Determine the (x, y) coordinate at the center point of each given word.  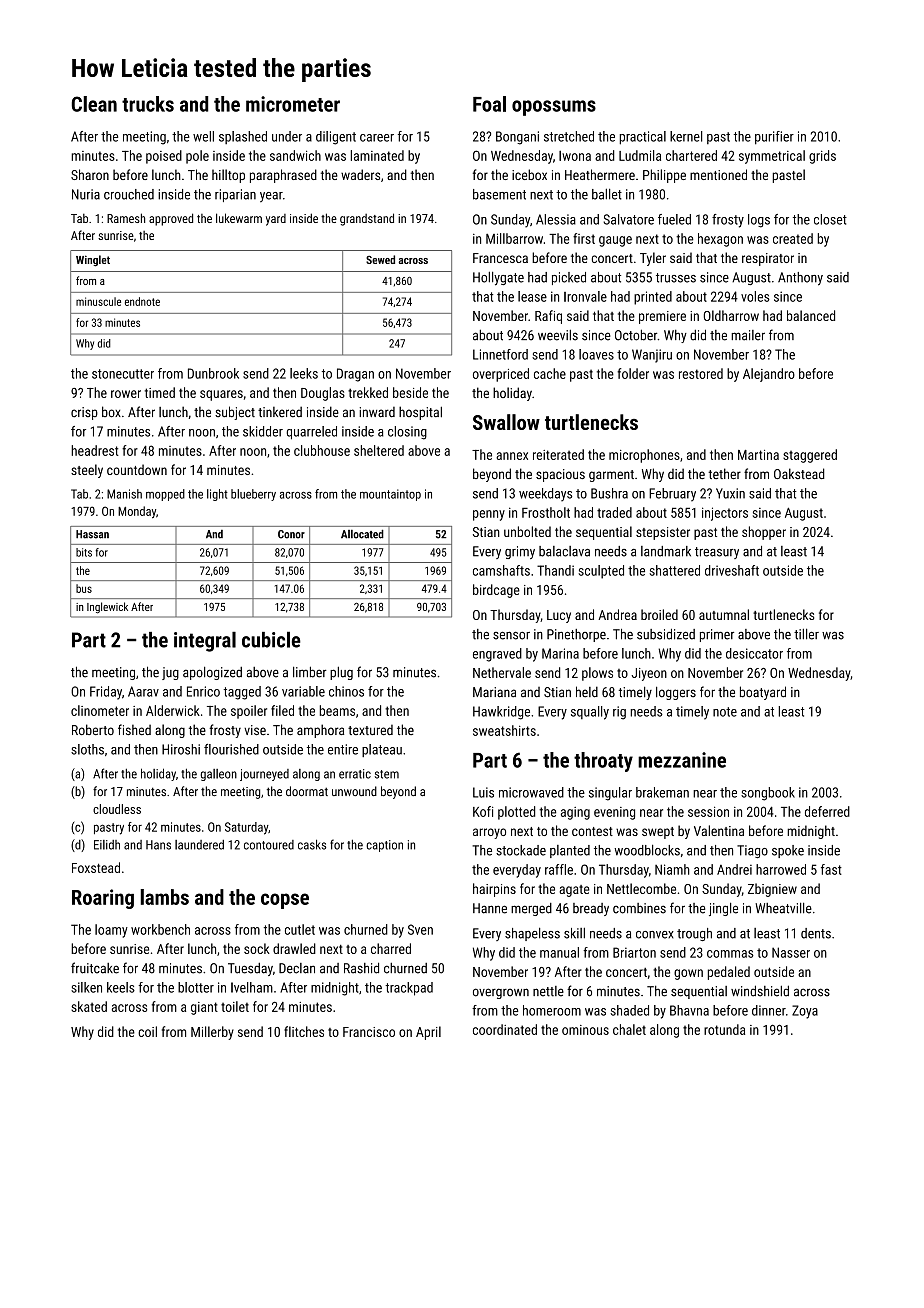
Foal (489, 104)
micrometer (293, 104)
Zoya (805, 1012)
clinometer (100, 710)
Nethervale (502, 672)
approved (171, 219)
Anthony (800, 279)
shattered (675, 570)
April (428, 1033)
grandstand (367, 219)
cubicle (271, 639)
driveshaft (732, 570)
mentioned (718, 174)
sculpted (601, 572)
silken (86, 987)
